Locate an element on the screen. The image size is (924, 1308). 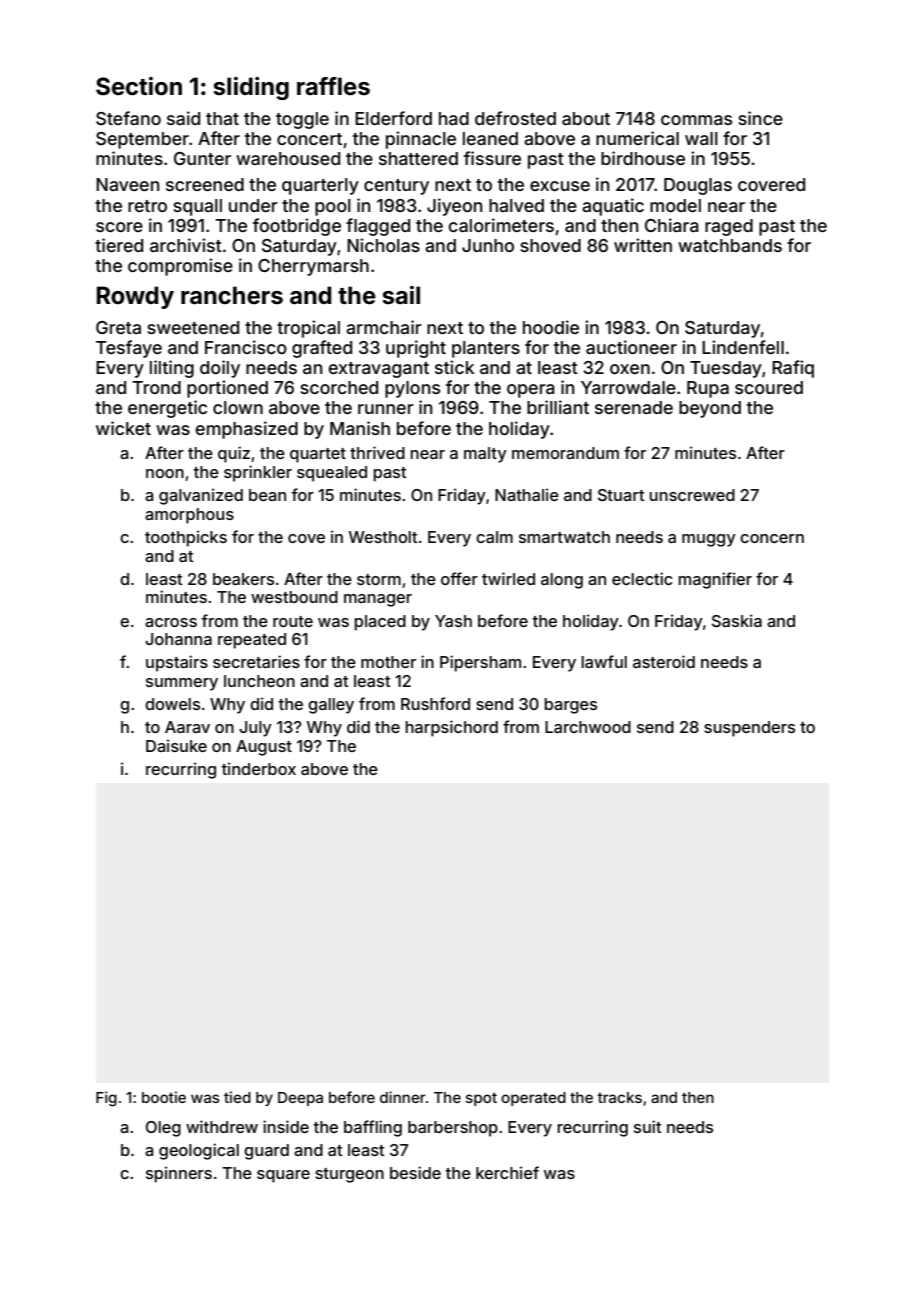
since is located at coordinates (760, 118).
